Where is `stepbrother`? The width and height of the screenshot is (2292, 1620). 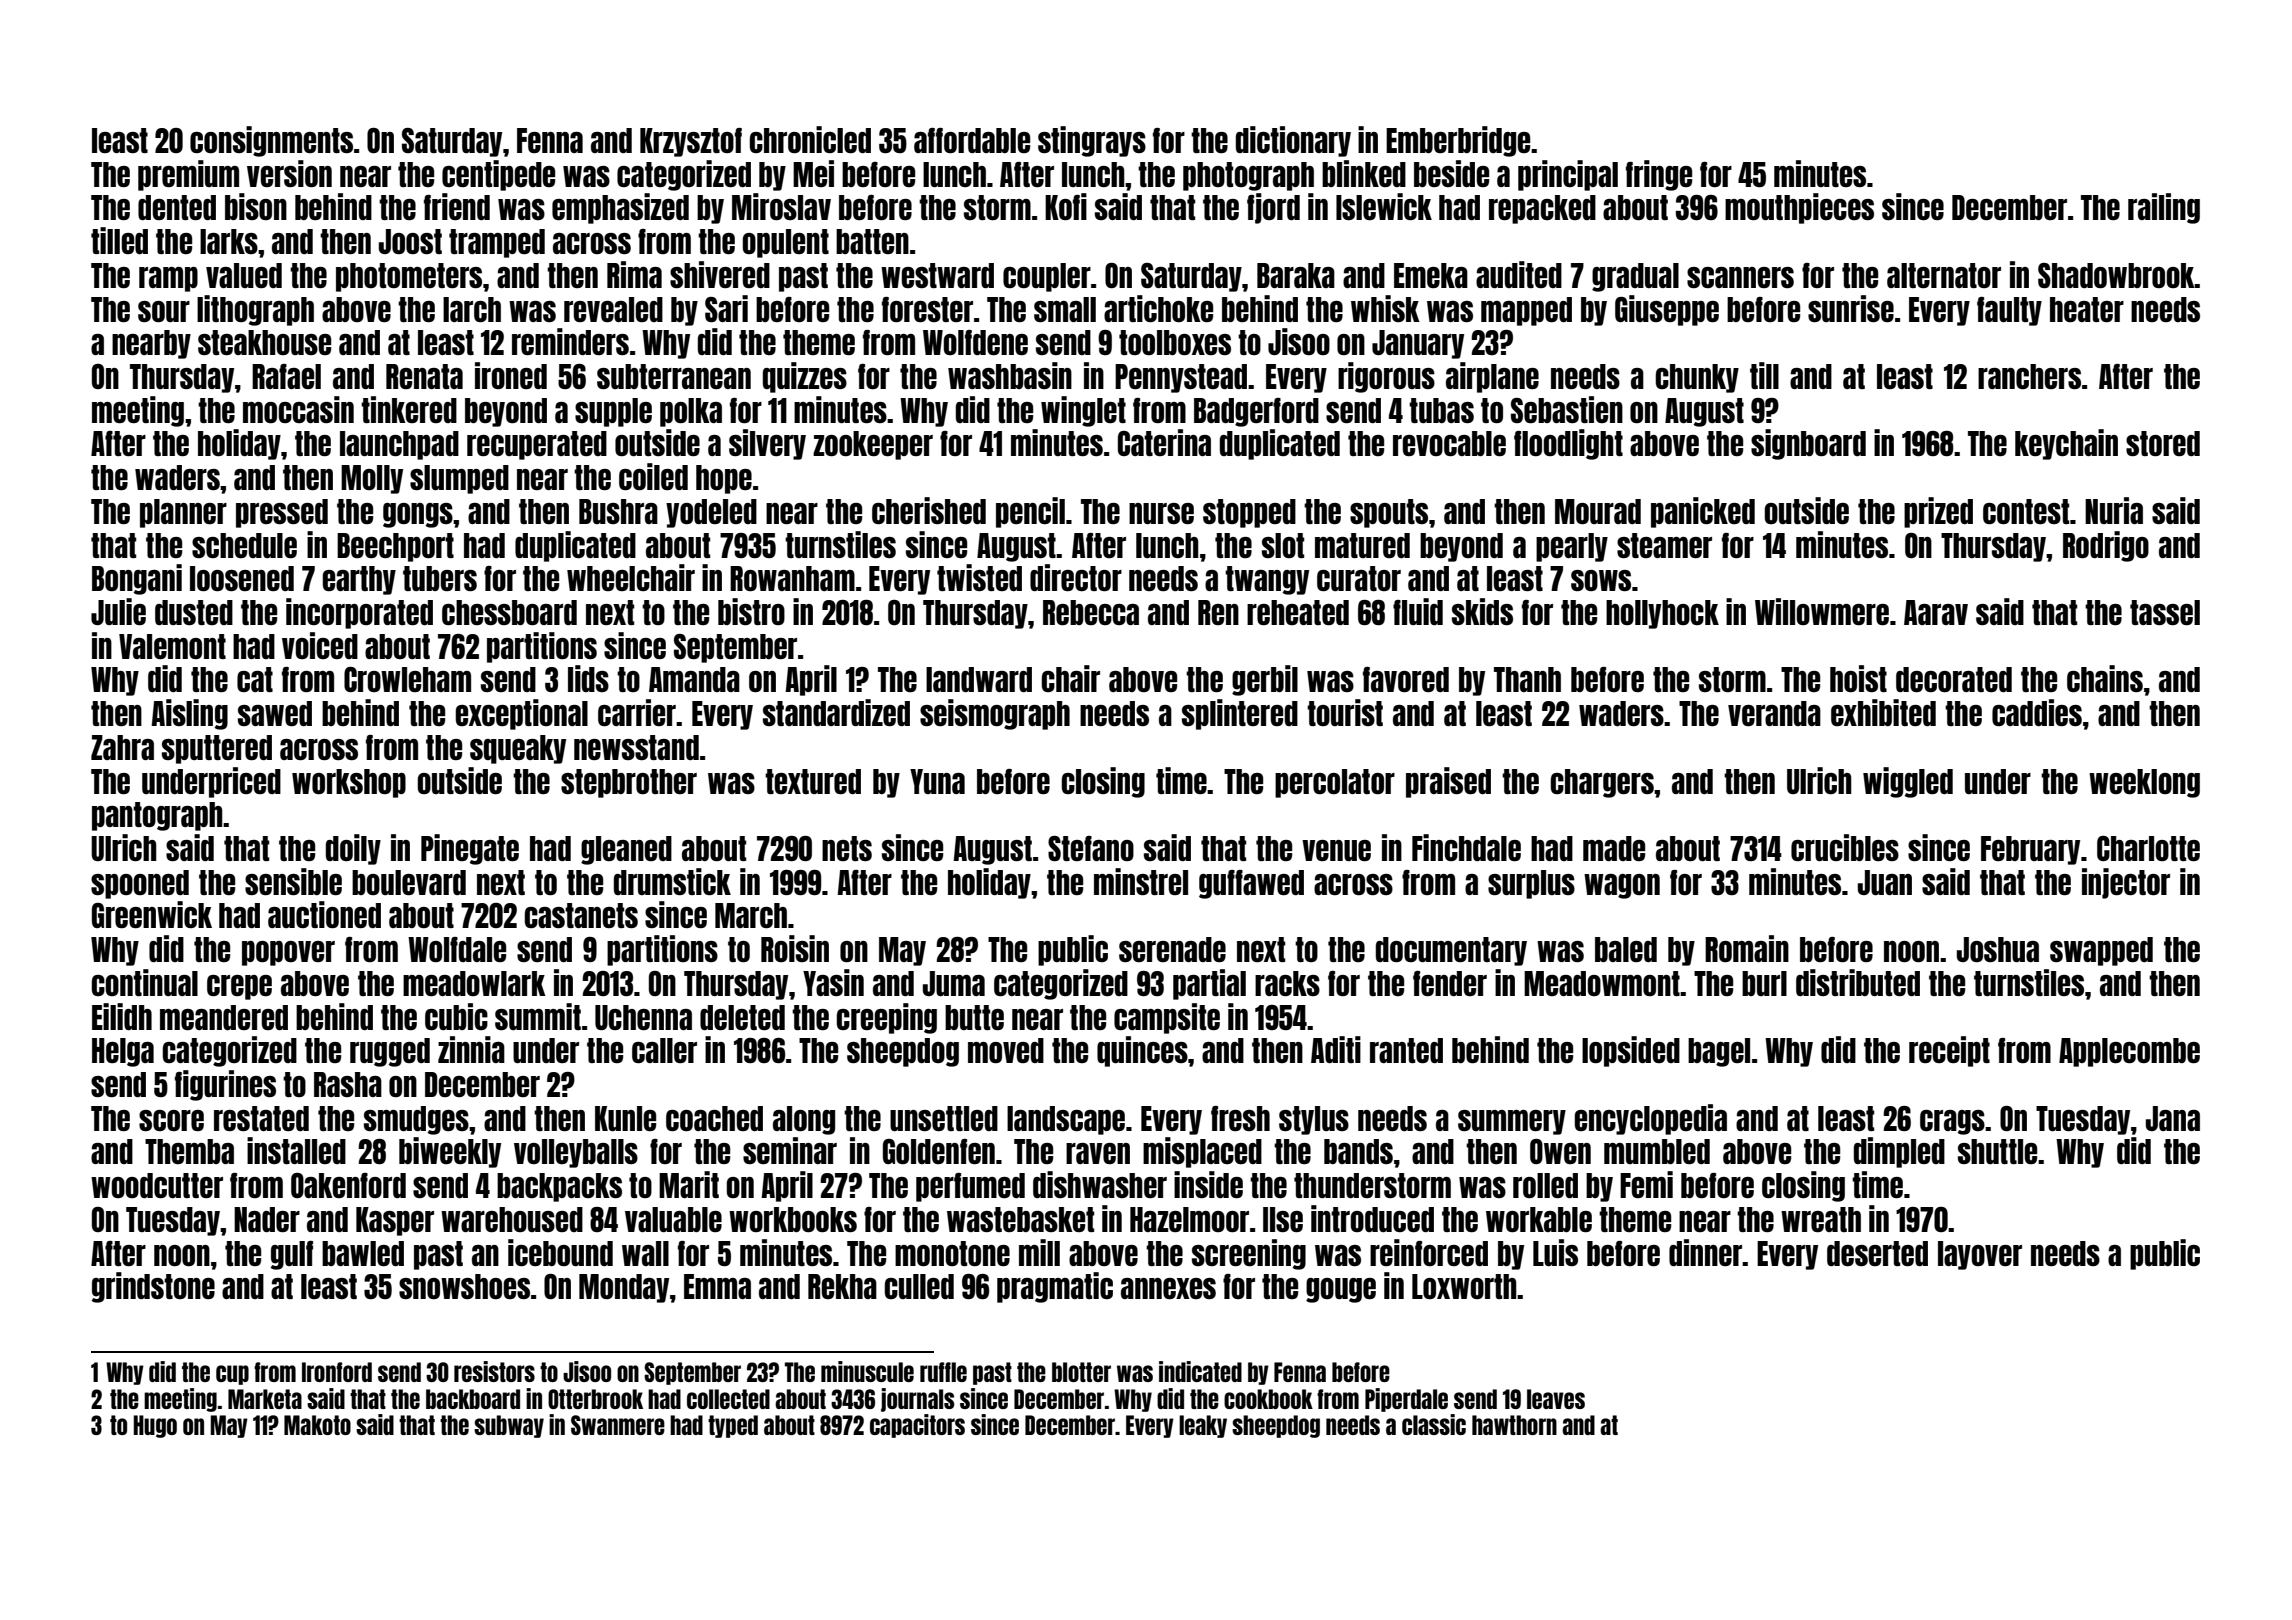
stepbrother is located at coordinates (629, 783).
